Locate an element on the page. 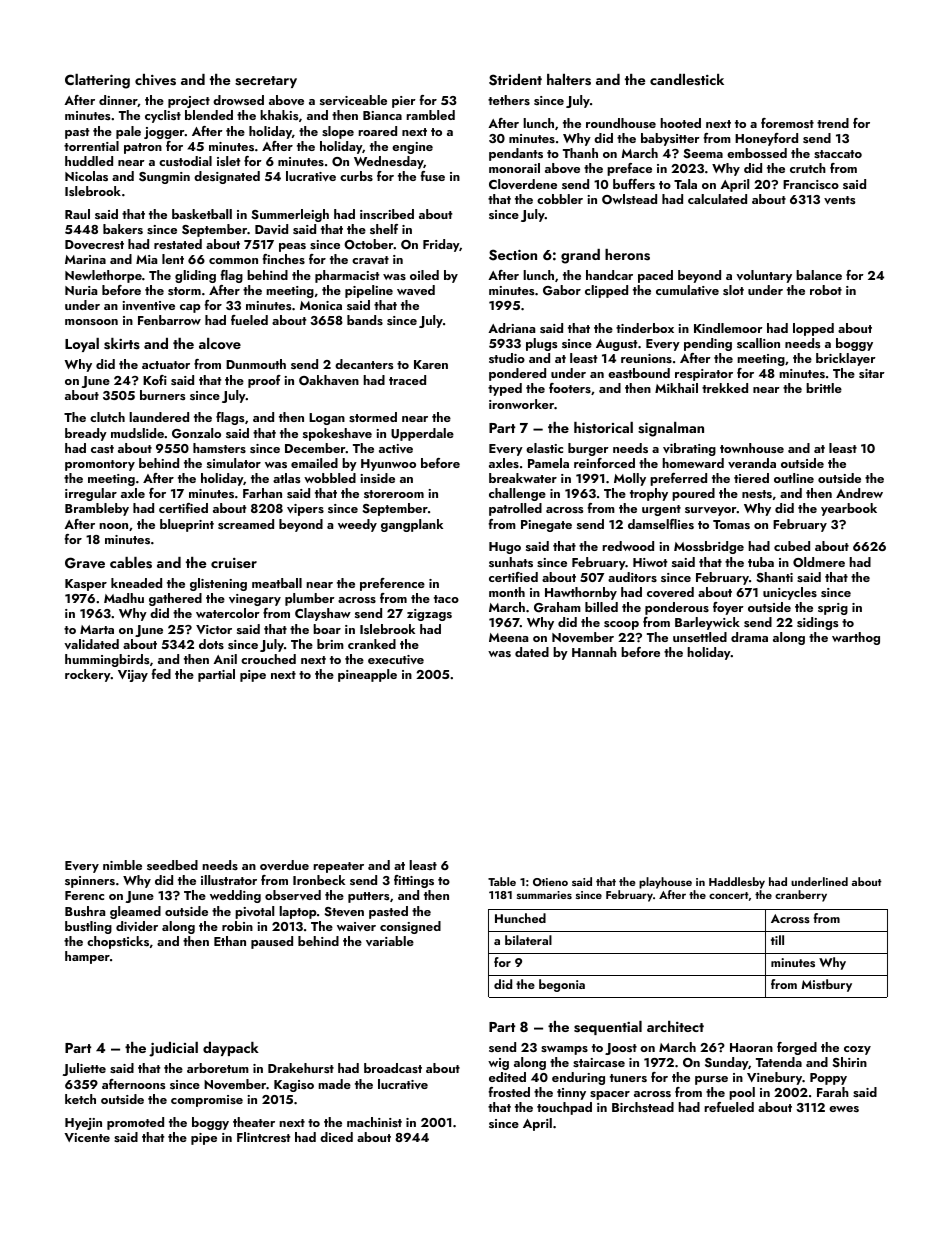  simulator is located at coordinates (234, 463).
